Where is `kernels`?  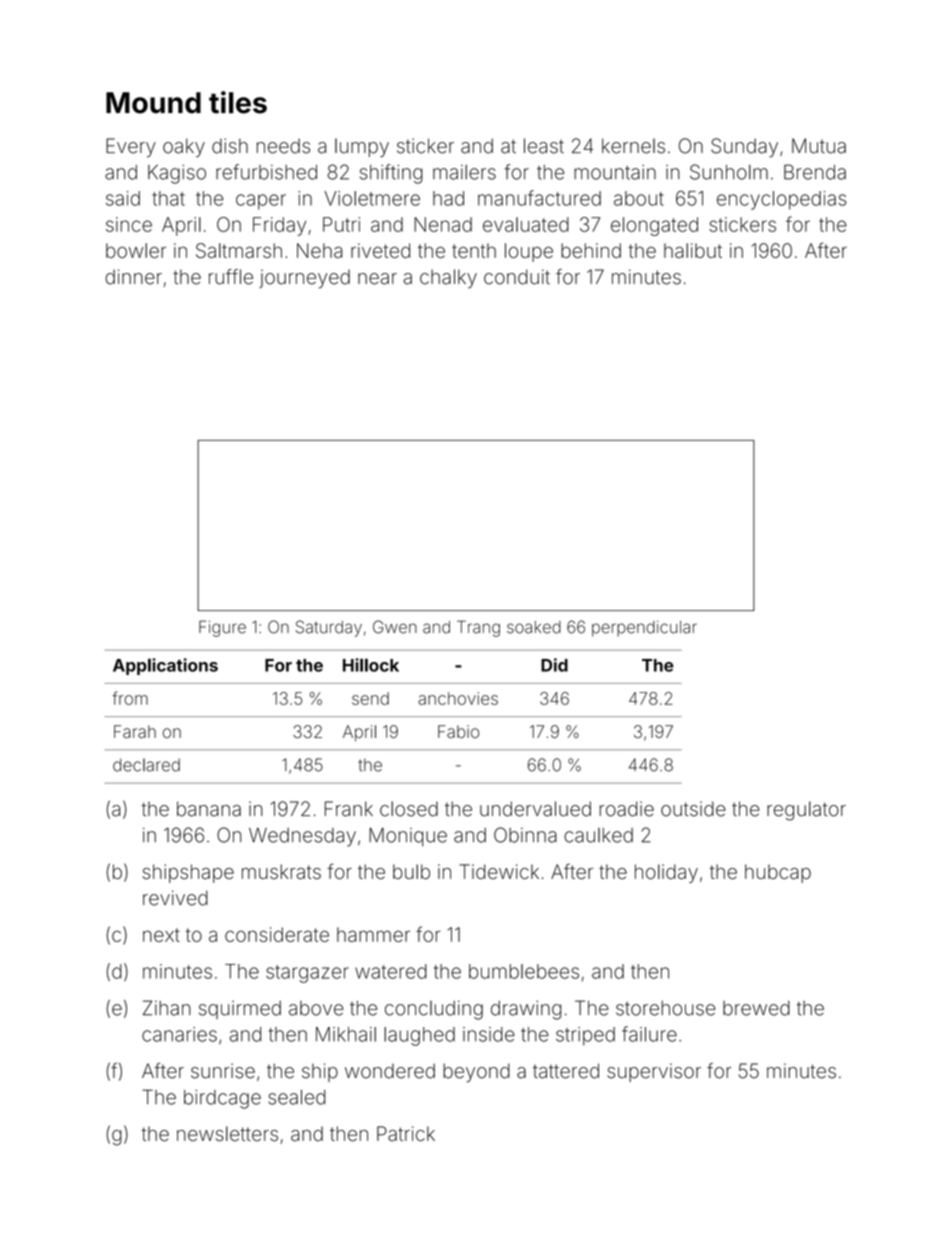
kernels is located at coordinates (633, 146).
